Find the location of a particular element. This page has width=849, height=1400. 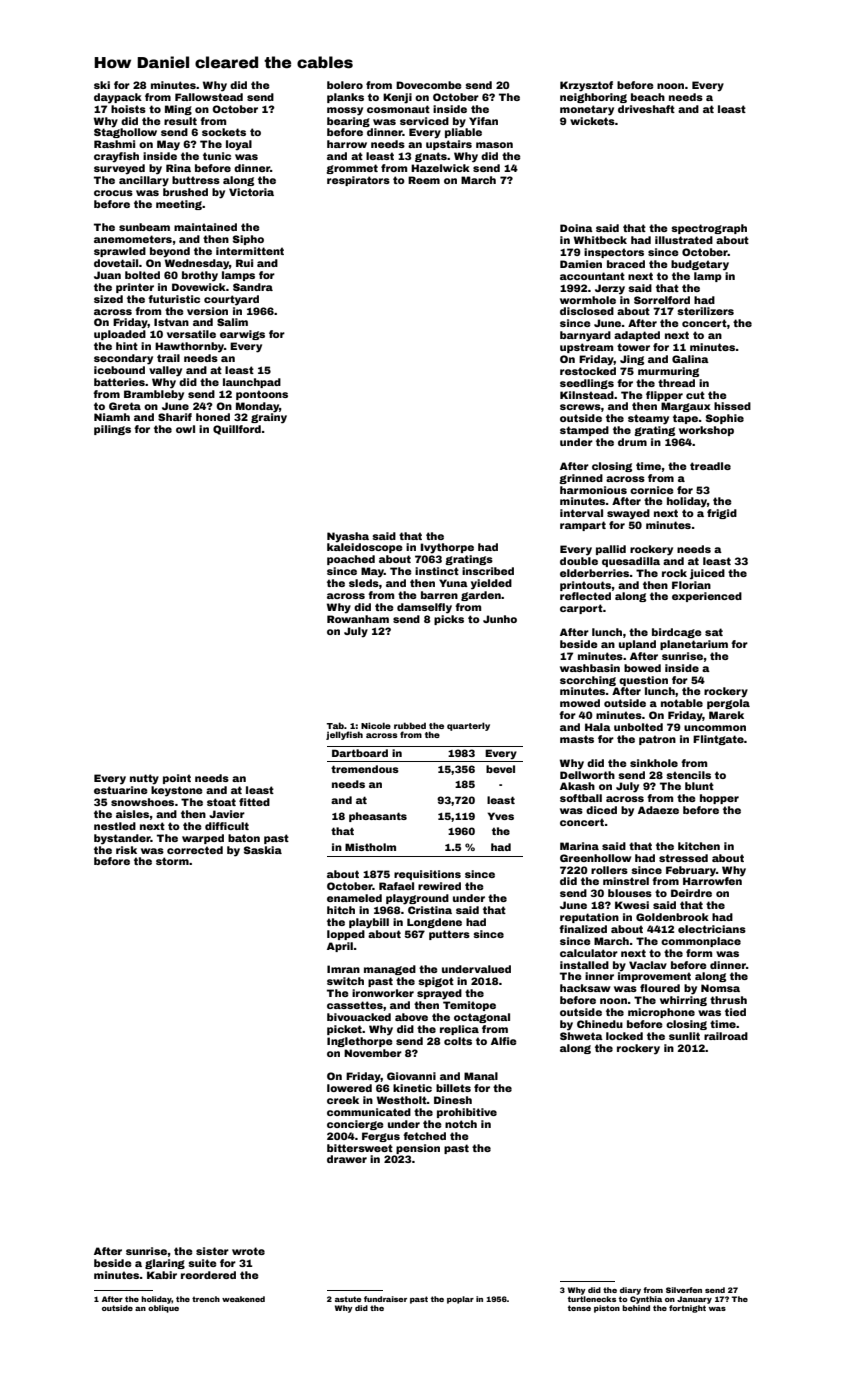

Nicole is located at coordinates (376, 725).
